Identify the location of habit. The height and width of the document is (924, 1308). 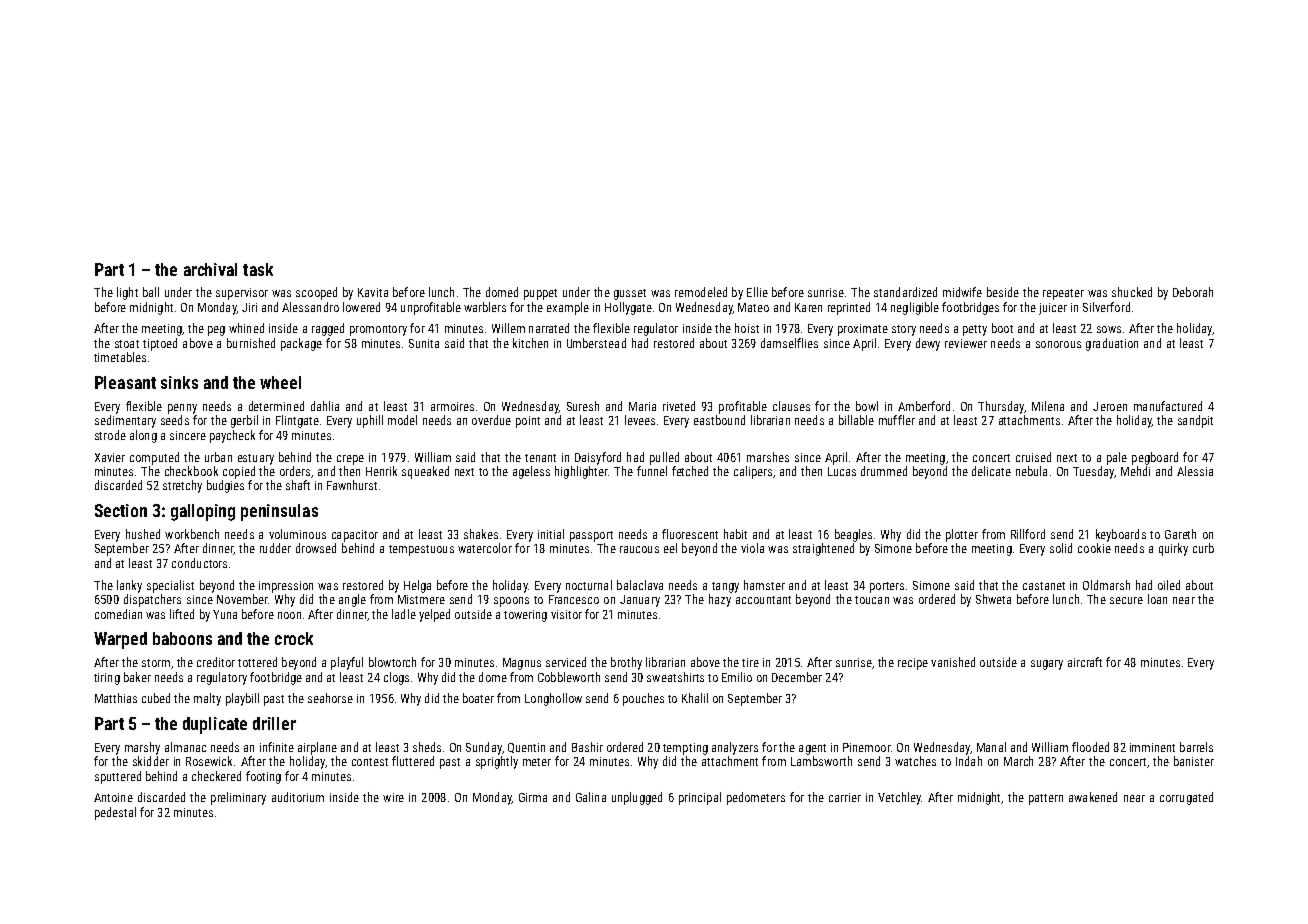
(735, 534).
